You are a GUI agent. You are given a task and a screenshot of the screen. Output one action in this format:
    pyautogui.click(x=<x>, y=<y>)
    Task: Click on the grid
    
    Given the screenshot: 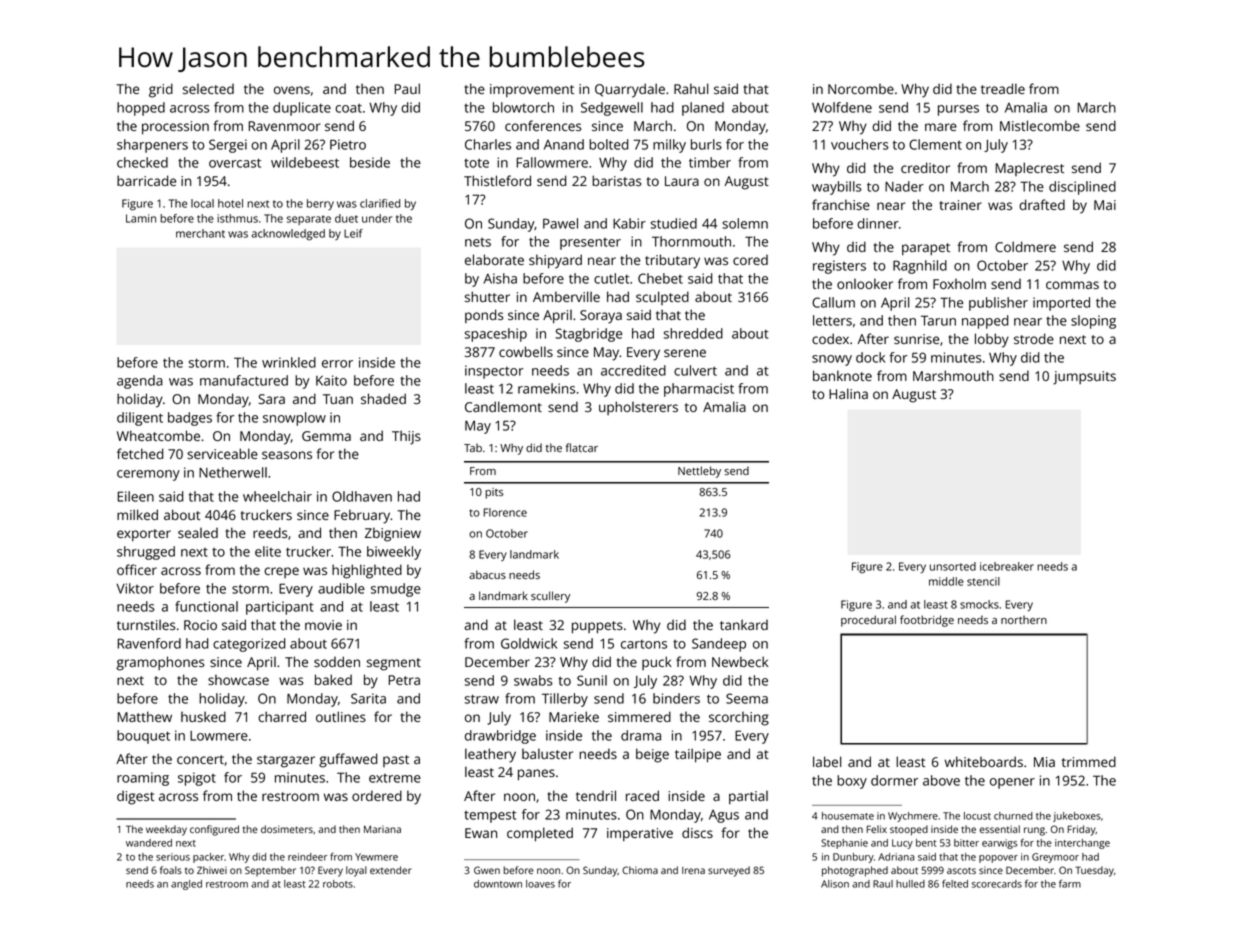 What is the action you would take?
    pyautogui.click(x=161, y=90)
